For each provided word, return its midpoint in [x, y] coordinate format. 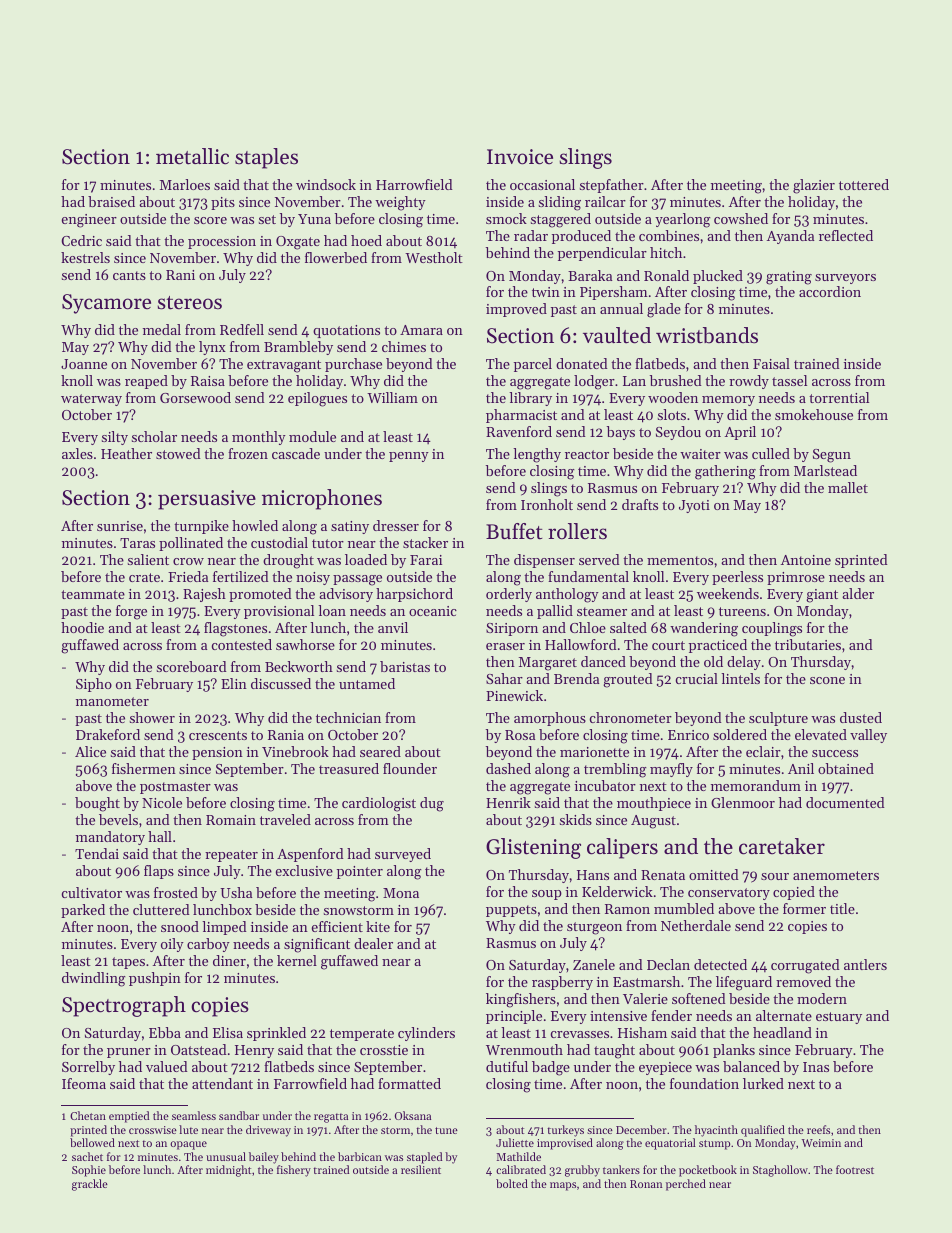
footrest [855, 1169]
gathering [725, 472]
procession [222, 242]
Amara [421, 330]
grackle [90, 1185]
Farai [426, 560]
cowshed [741, 218]
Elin [234, 683]
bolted [512, 1183]
